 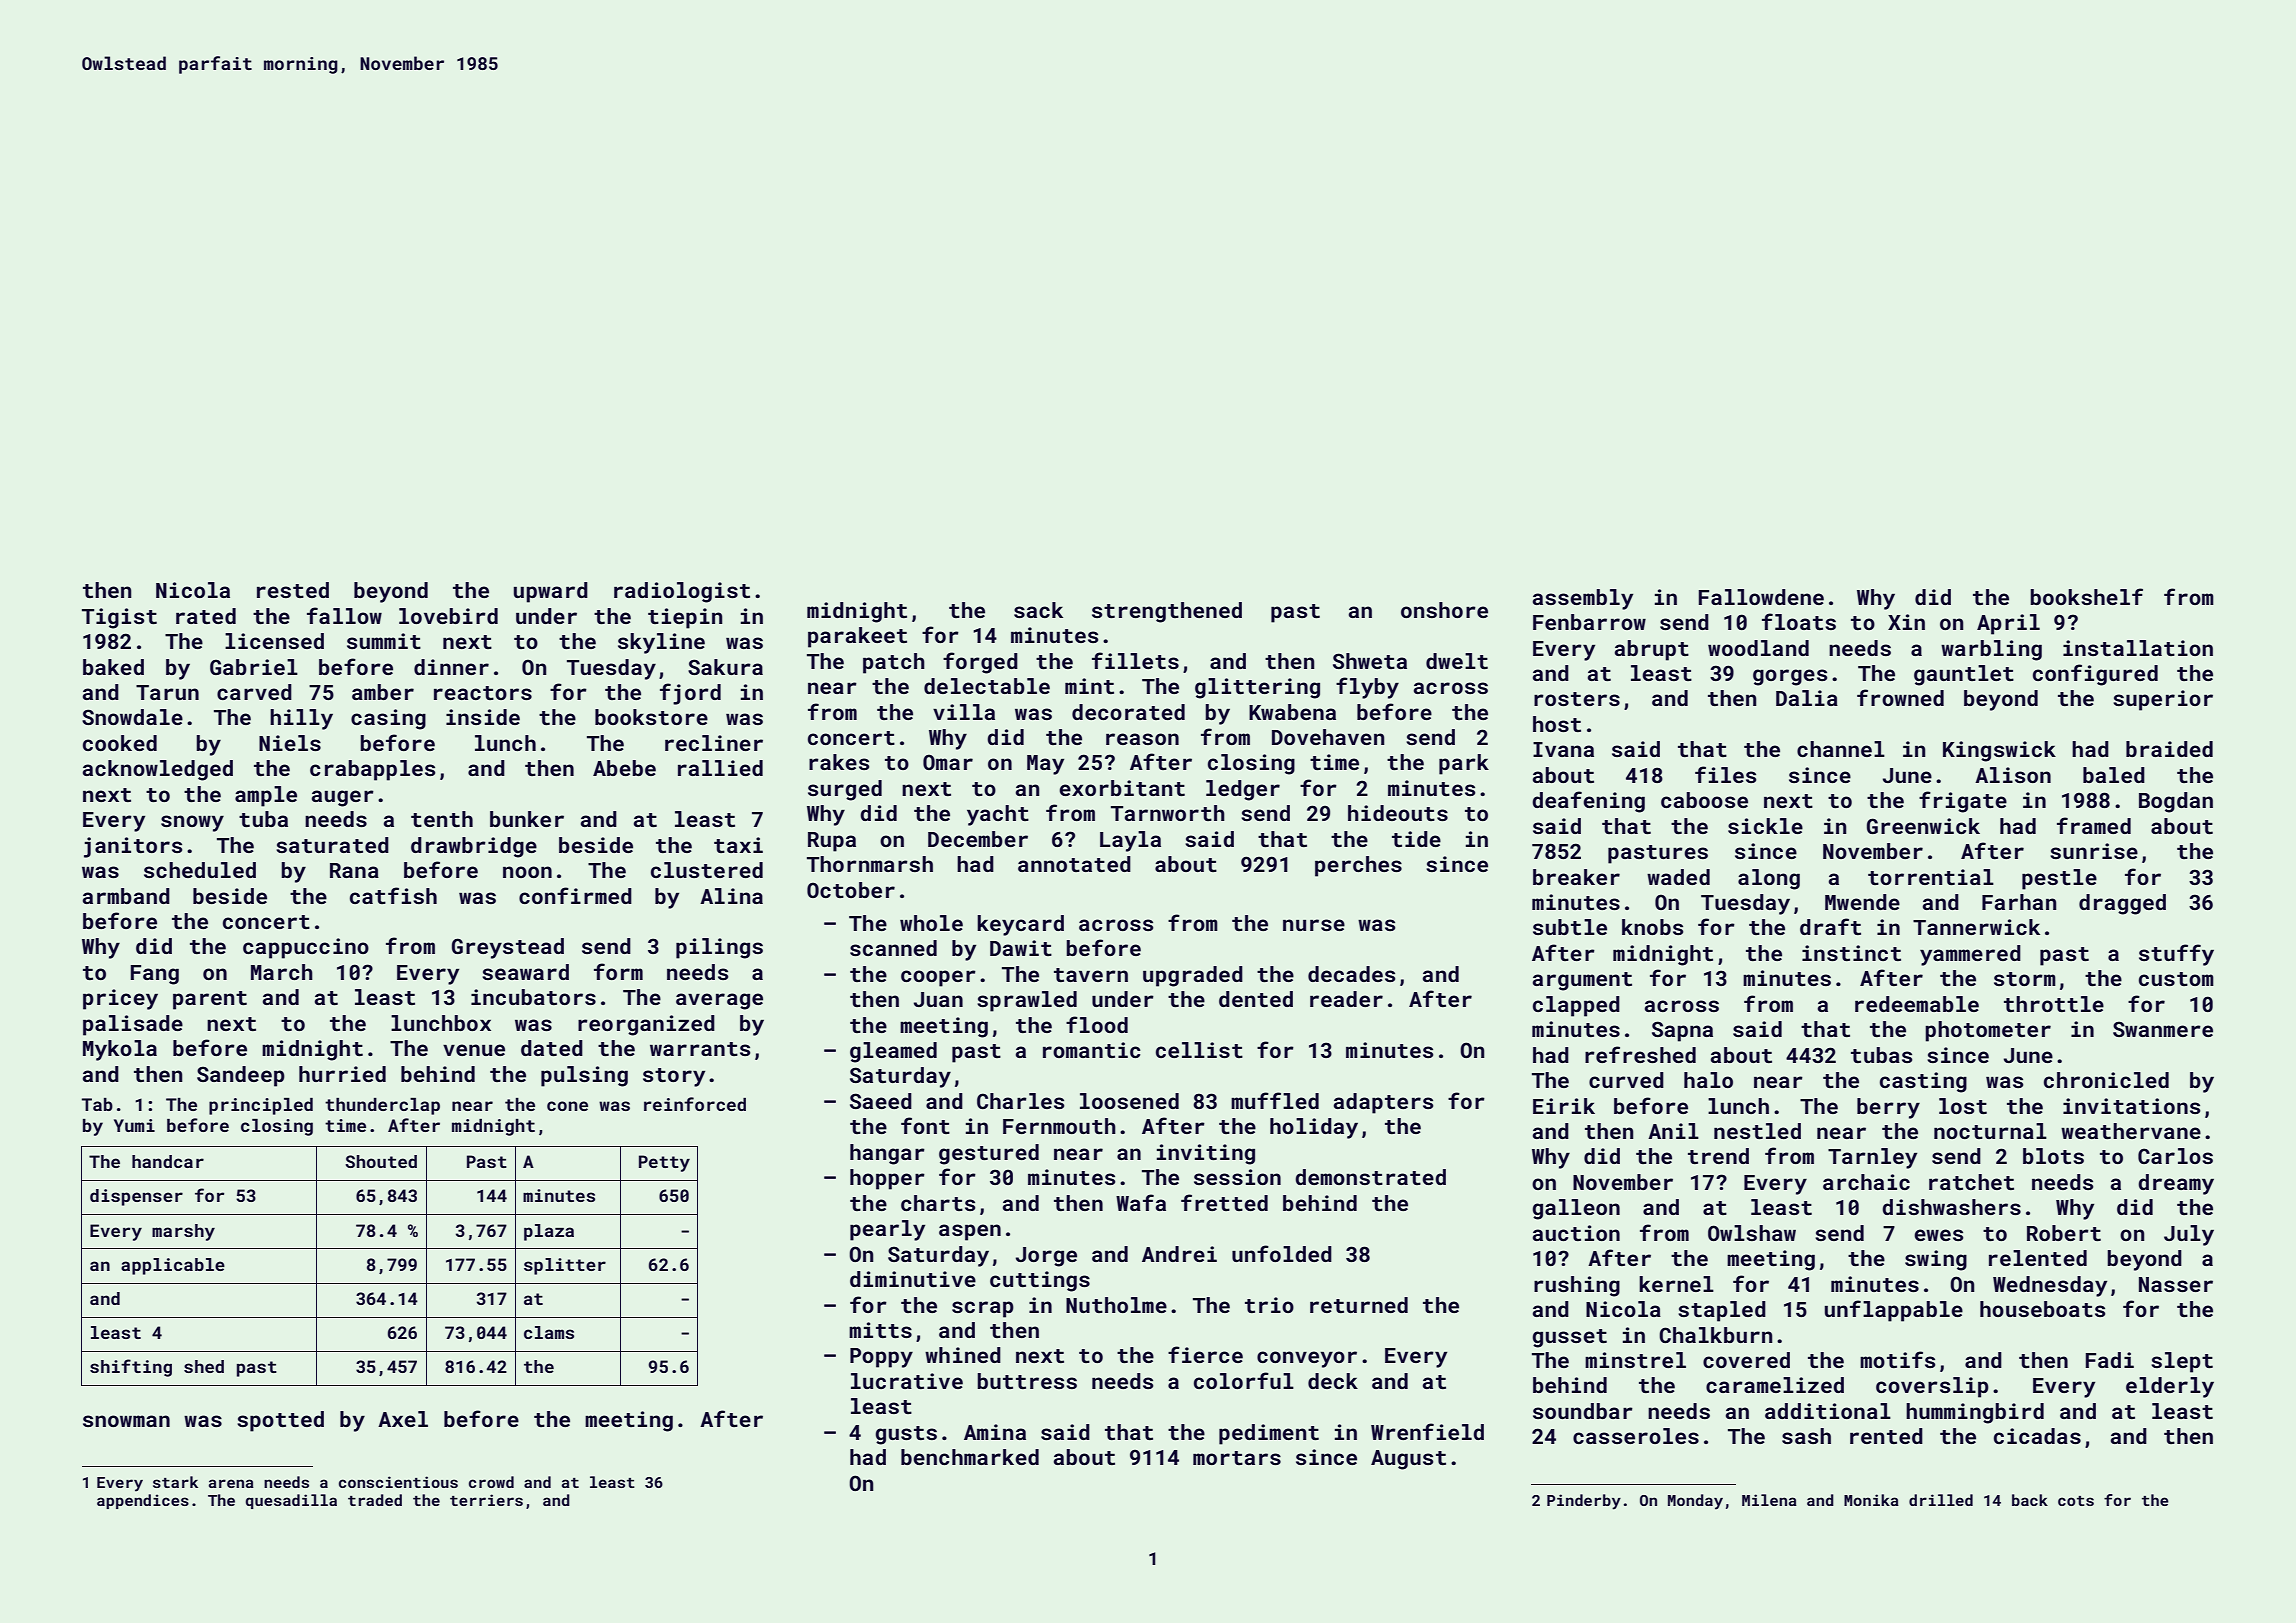 What do you see at coordinates (1038, 610) in the screenshot?
I see `sack` at bounding box center [1038, 610].
